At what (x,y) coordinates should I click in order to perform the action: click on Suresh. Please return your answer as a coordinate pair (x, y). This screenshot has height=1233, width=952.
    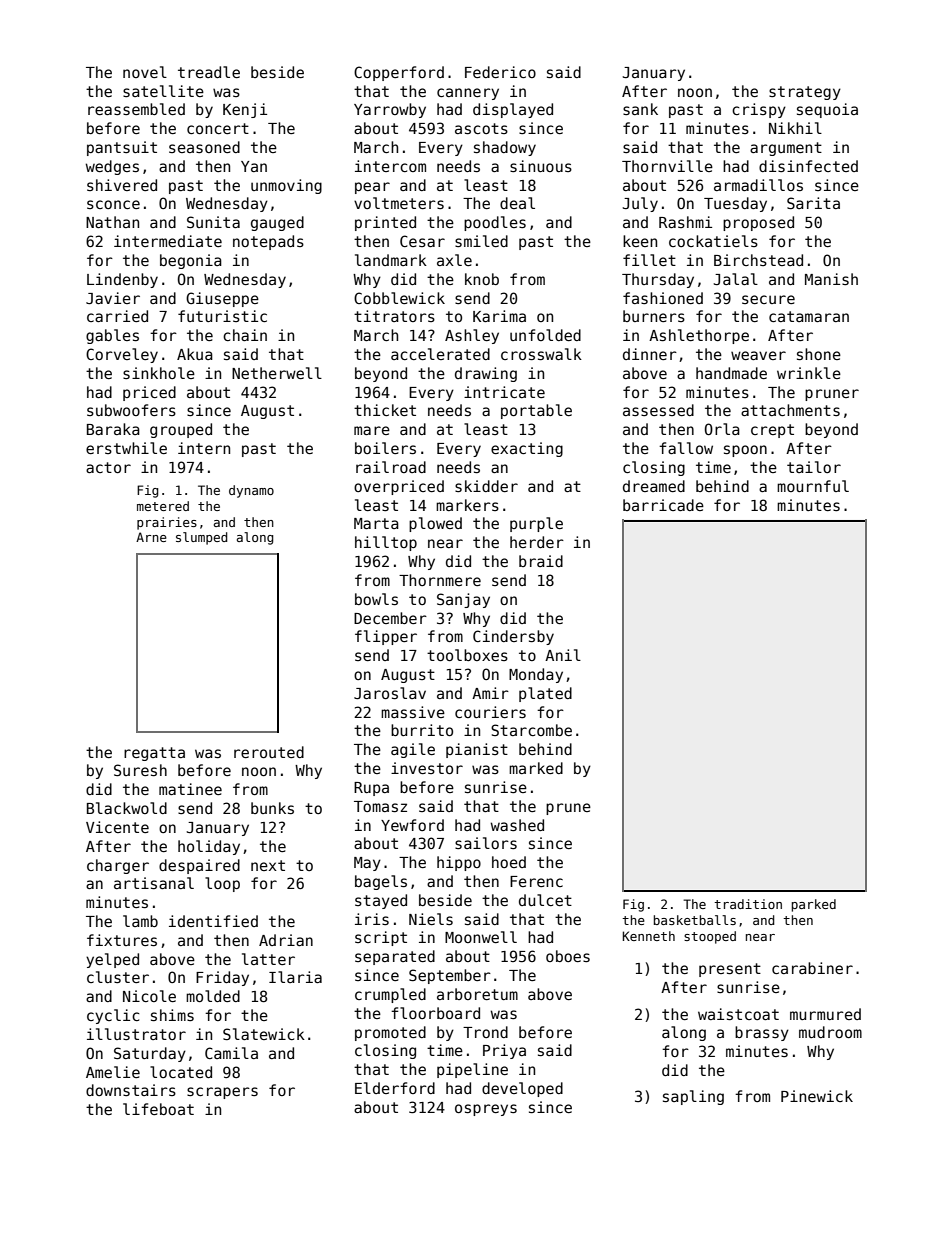
    Looking at the image, I should click on (140, 770).
